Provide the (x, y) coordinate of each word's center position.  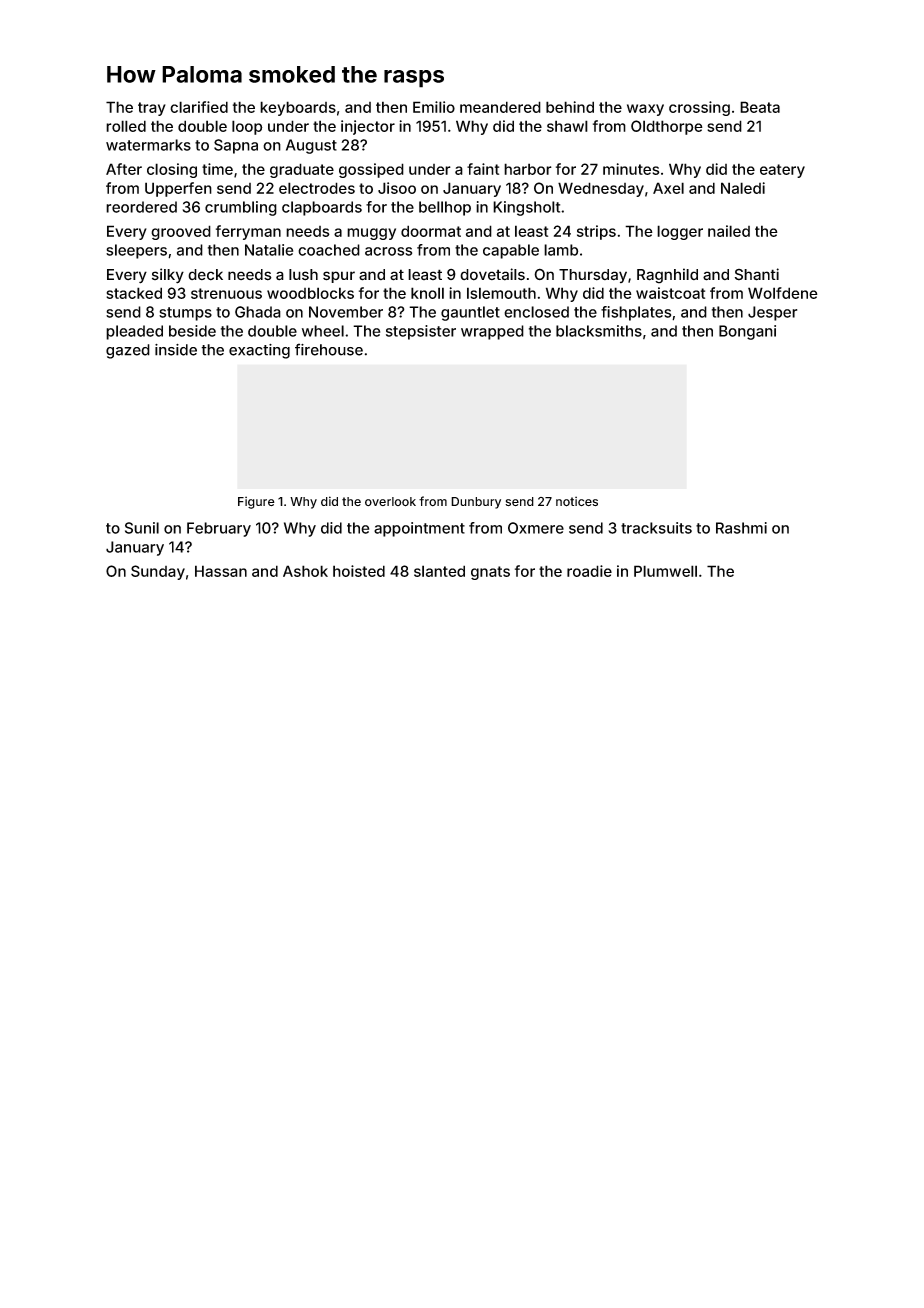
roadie (589, 571)
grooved (181, 232)
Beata (760, 107)
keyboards (298, 108)
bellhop (445, 208)
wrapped (492, 332)
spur (339, 277)
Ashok (305, 571)
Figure (256, 502)
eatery (782, 171)
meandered (500, 107)
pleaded (134, 332)
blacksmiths (599, 331)
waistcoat (670, 293)
